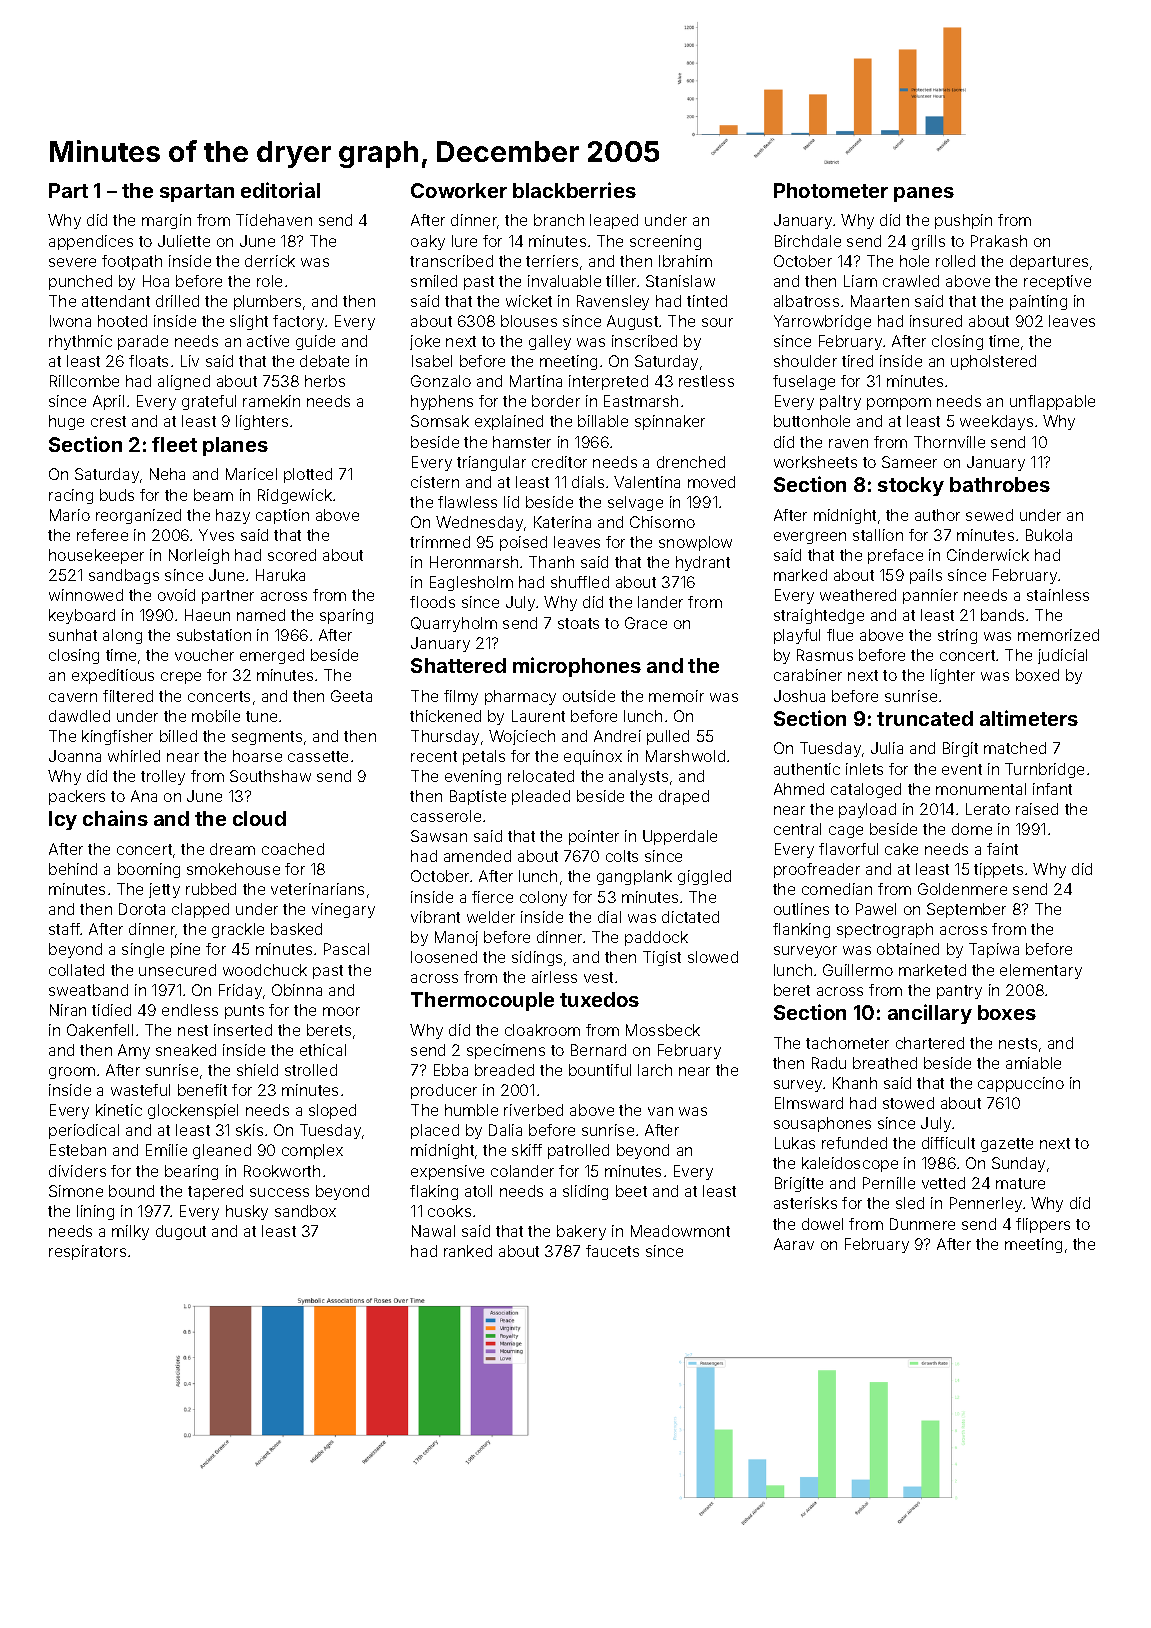 Image resolution: width=1151 pixels, height=1628 pixels. I want to click on derrick, so click(270, 261).
